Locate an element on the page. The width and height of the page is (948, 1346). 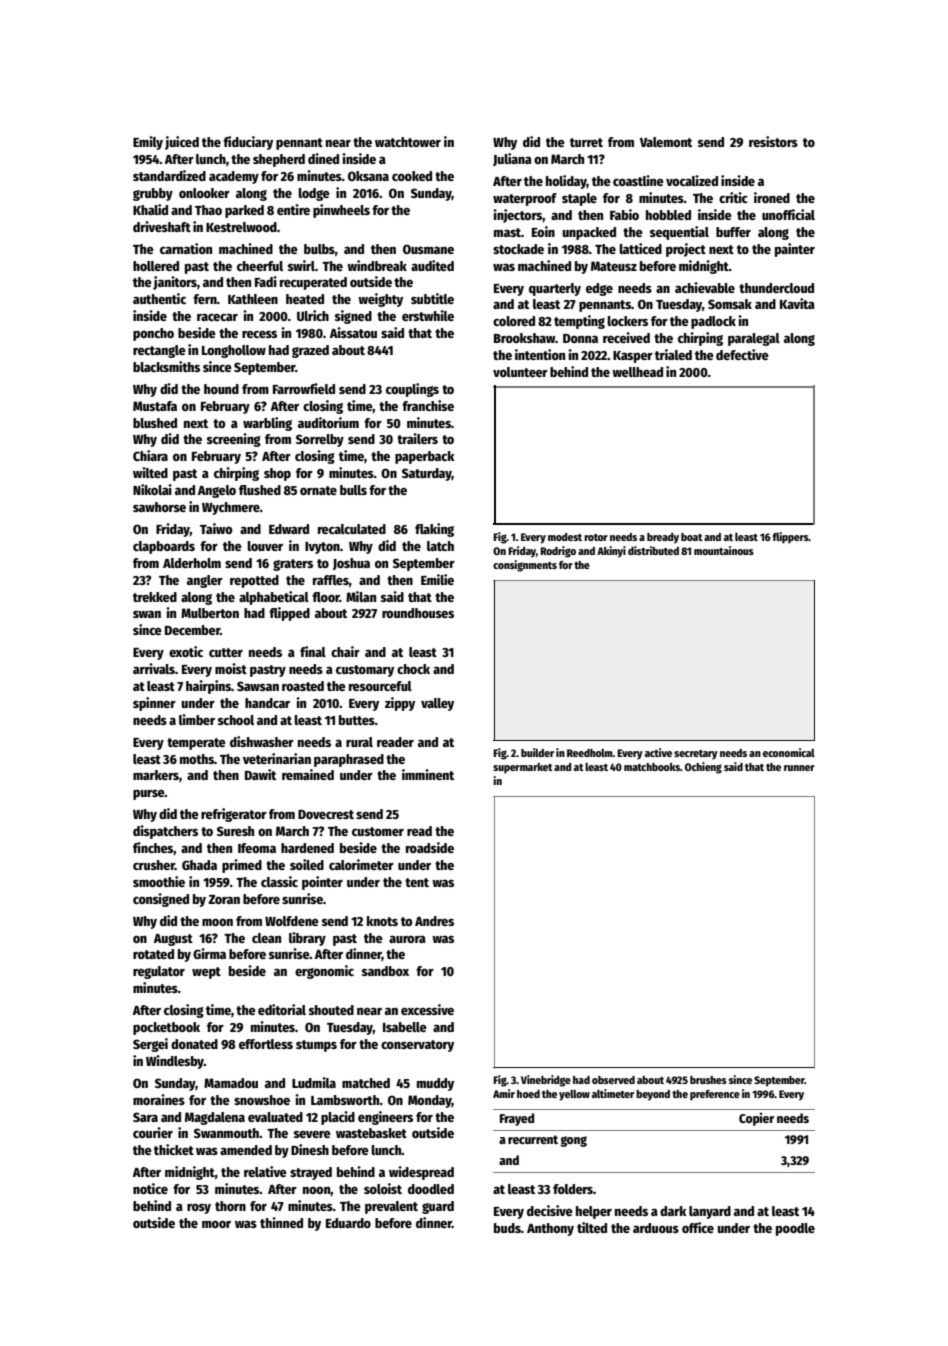
thinned is located at coordinates (281, 1222).
